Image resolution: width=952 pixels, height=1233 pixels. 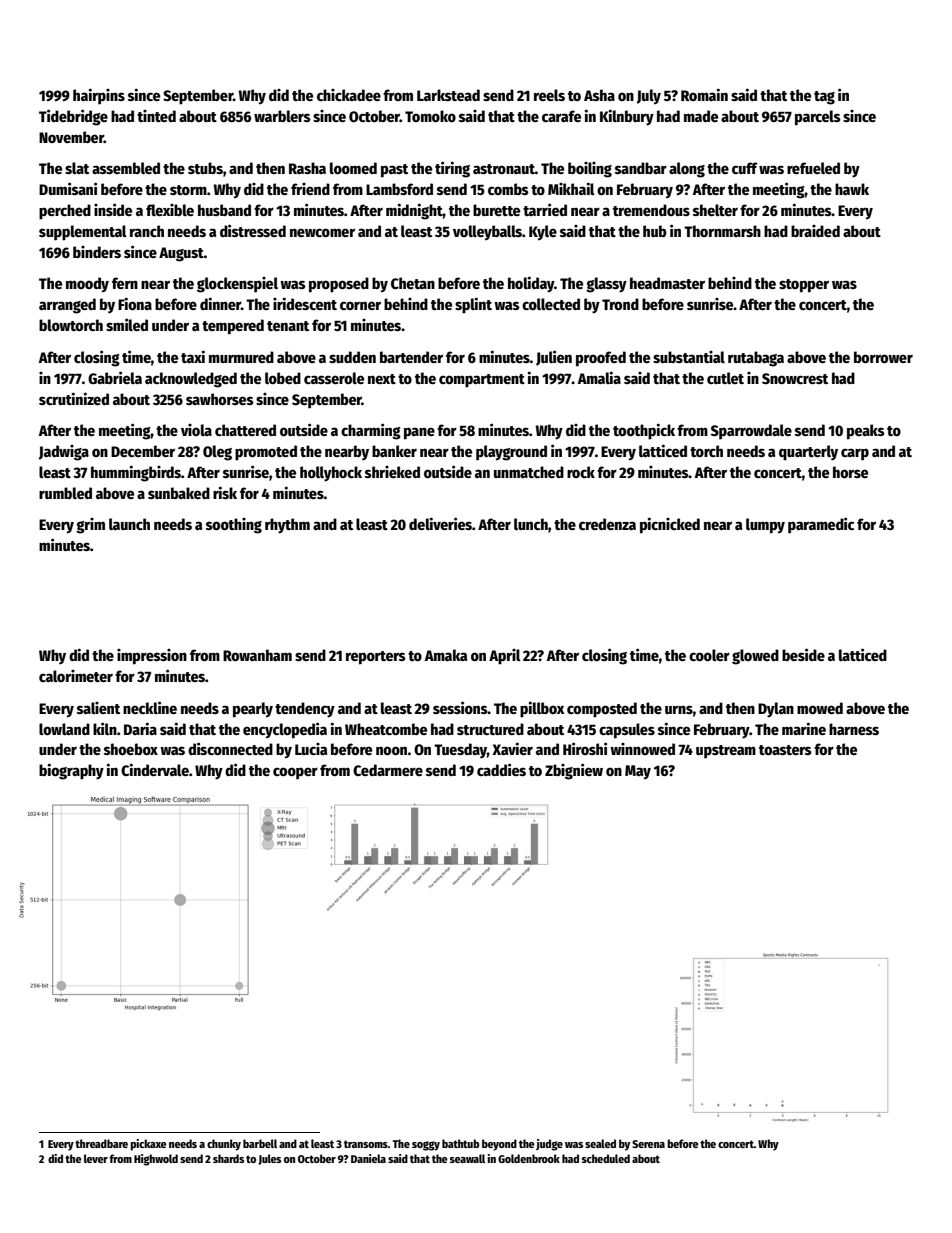 What do you see at coordinates (482, 381) in the screenshot?
I see `compartment` at bounding box center [482, 381].
